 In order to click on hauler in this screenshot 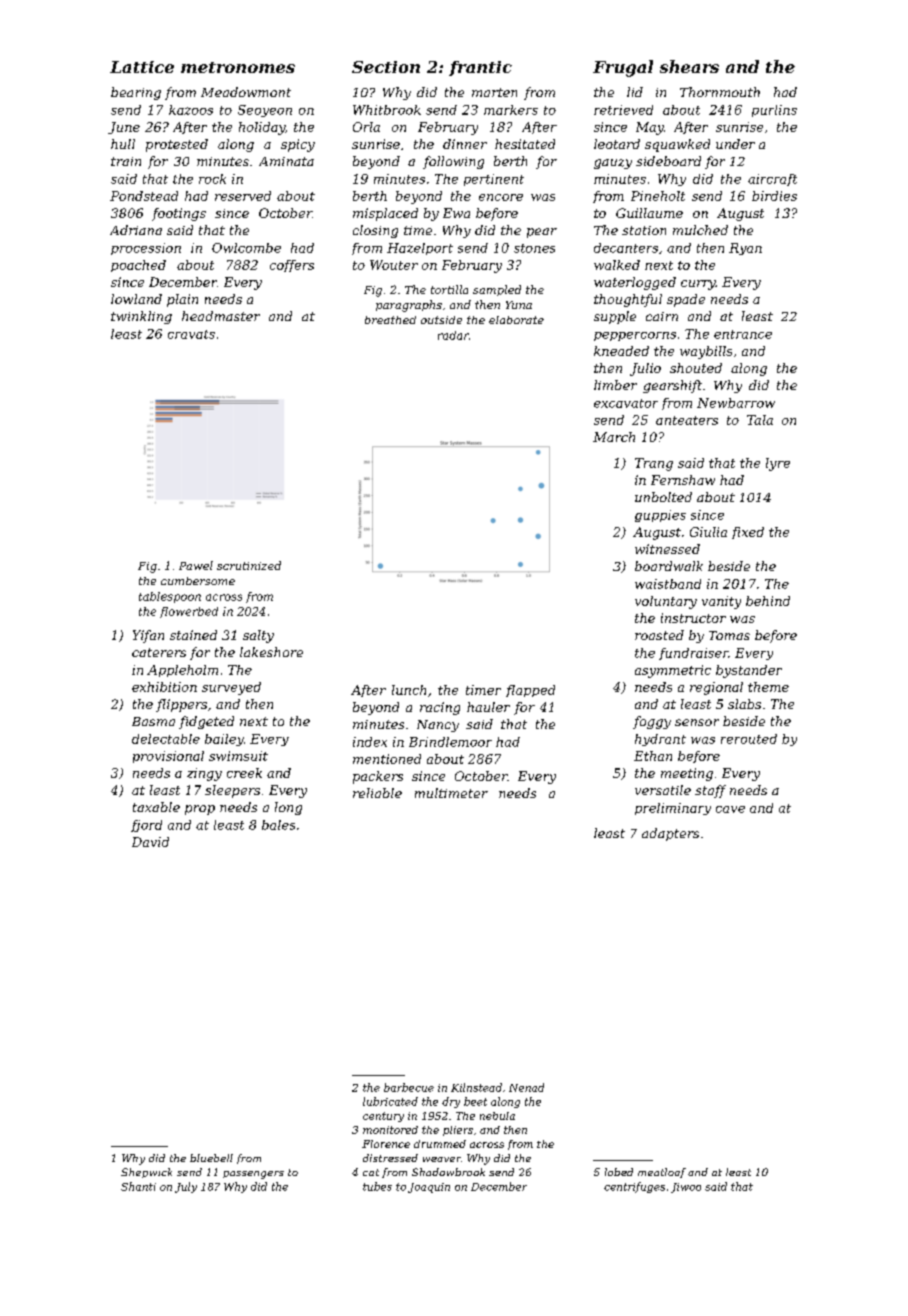, I will do `click(488, 707)`.
